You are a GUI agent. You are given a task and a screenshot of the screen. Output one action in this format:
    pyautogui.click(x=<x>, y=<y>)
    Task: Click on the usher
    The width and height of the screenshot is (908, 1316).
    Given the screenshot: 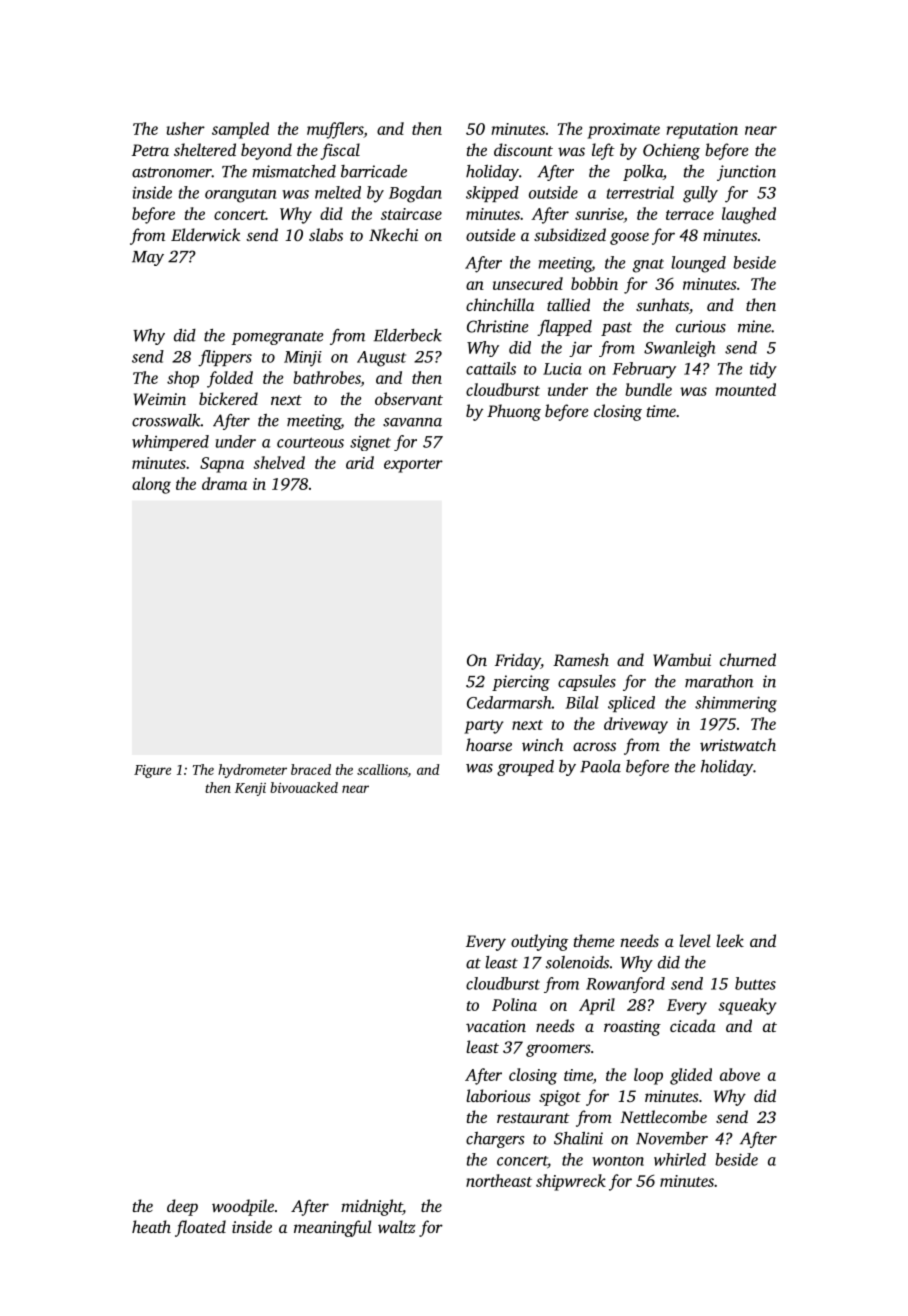 What is the action you would take?
    pyautogui.click(x=186, y=128)
